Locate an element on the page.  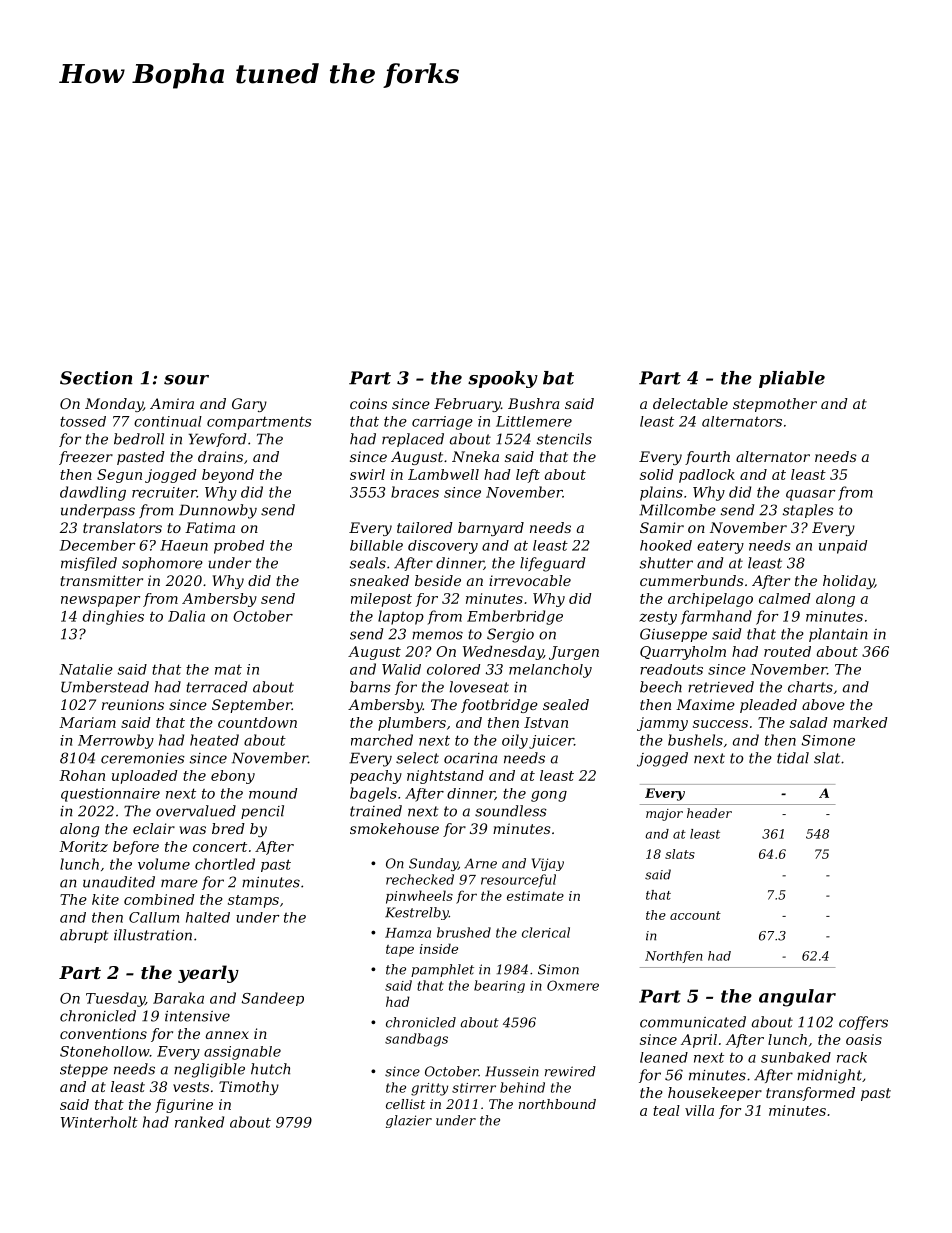
barnyard is located at coordinates (491, 529).
